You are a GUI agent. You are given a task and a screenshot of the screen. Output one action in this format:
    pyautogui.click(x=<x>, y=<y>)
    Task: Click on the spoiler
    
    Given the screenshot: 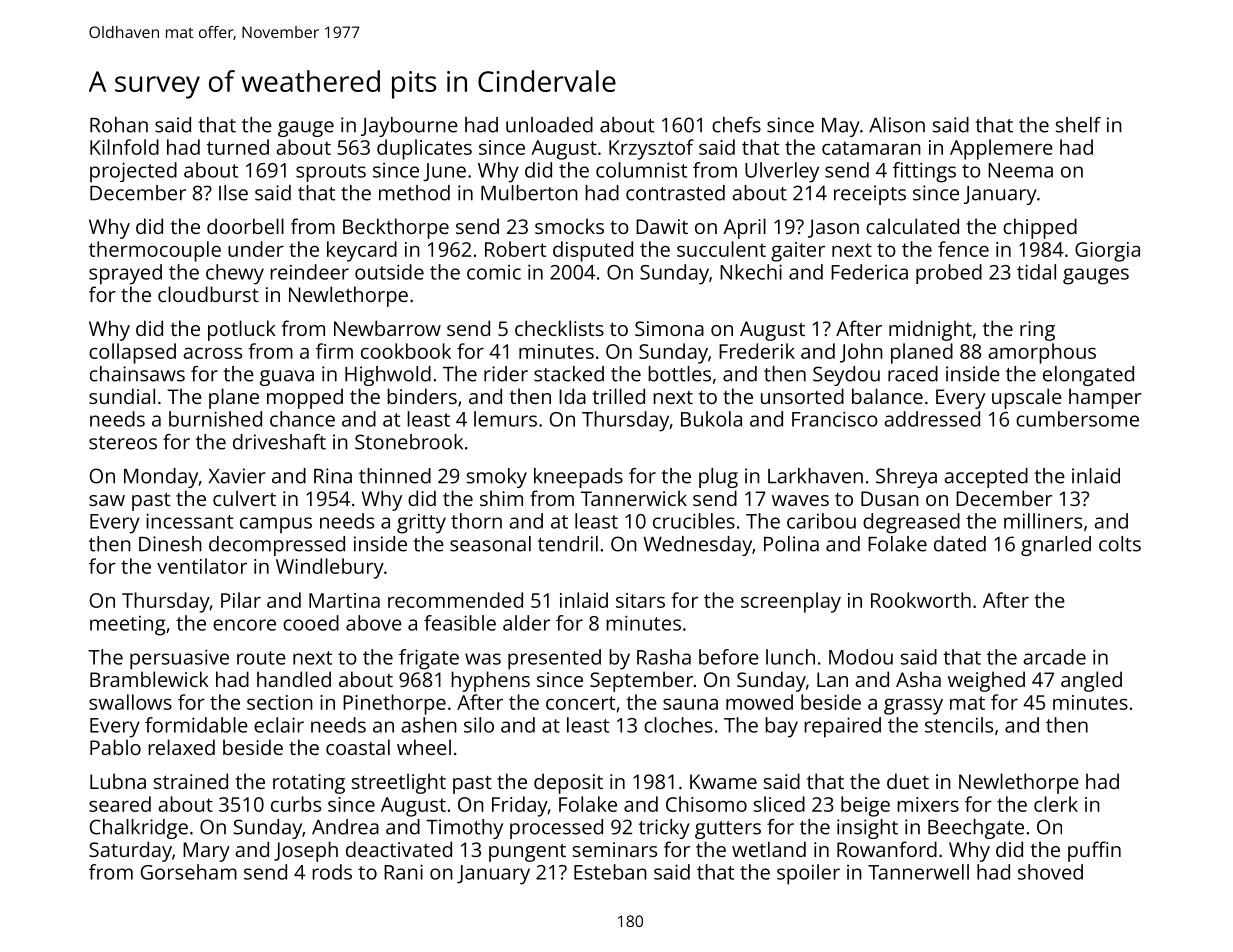 What is the action you would take?
    pyautogui.click(x=808, y=874)
